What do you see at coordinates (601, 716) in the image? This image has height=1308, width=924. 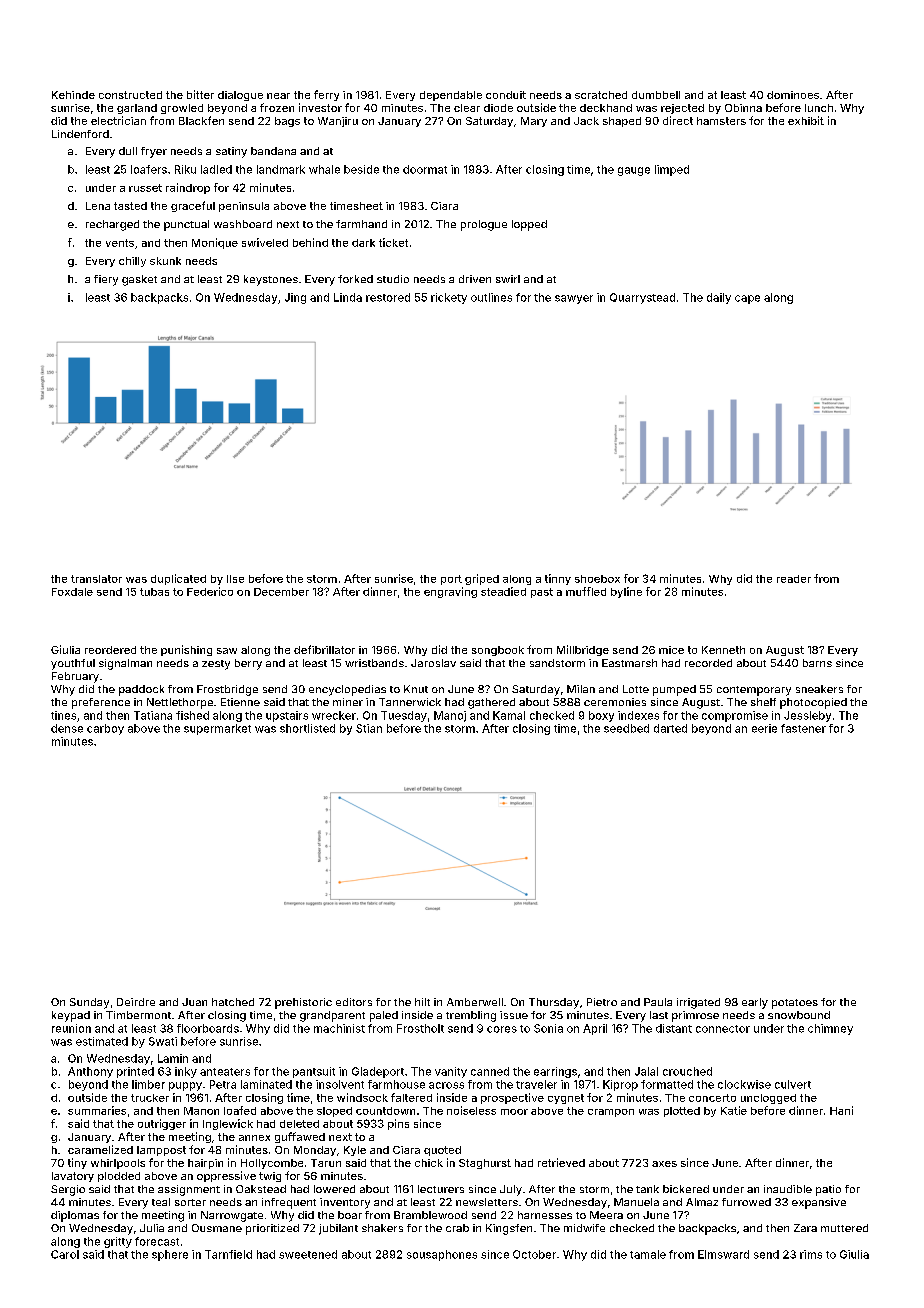 I see `boxy` at bounding box center [601, 716].
